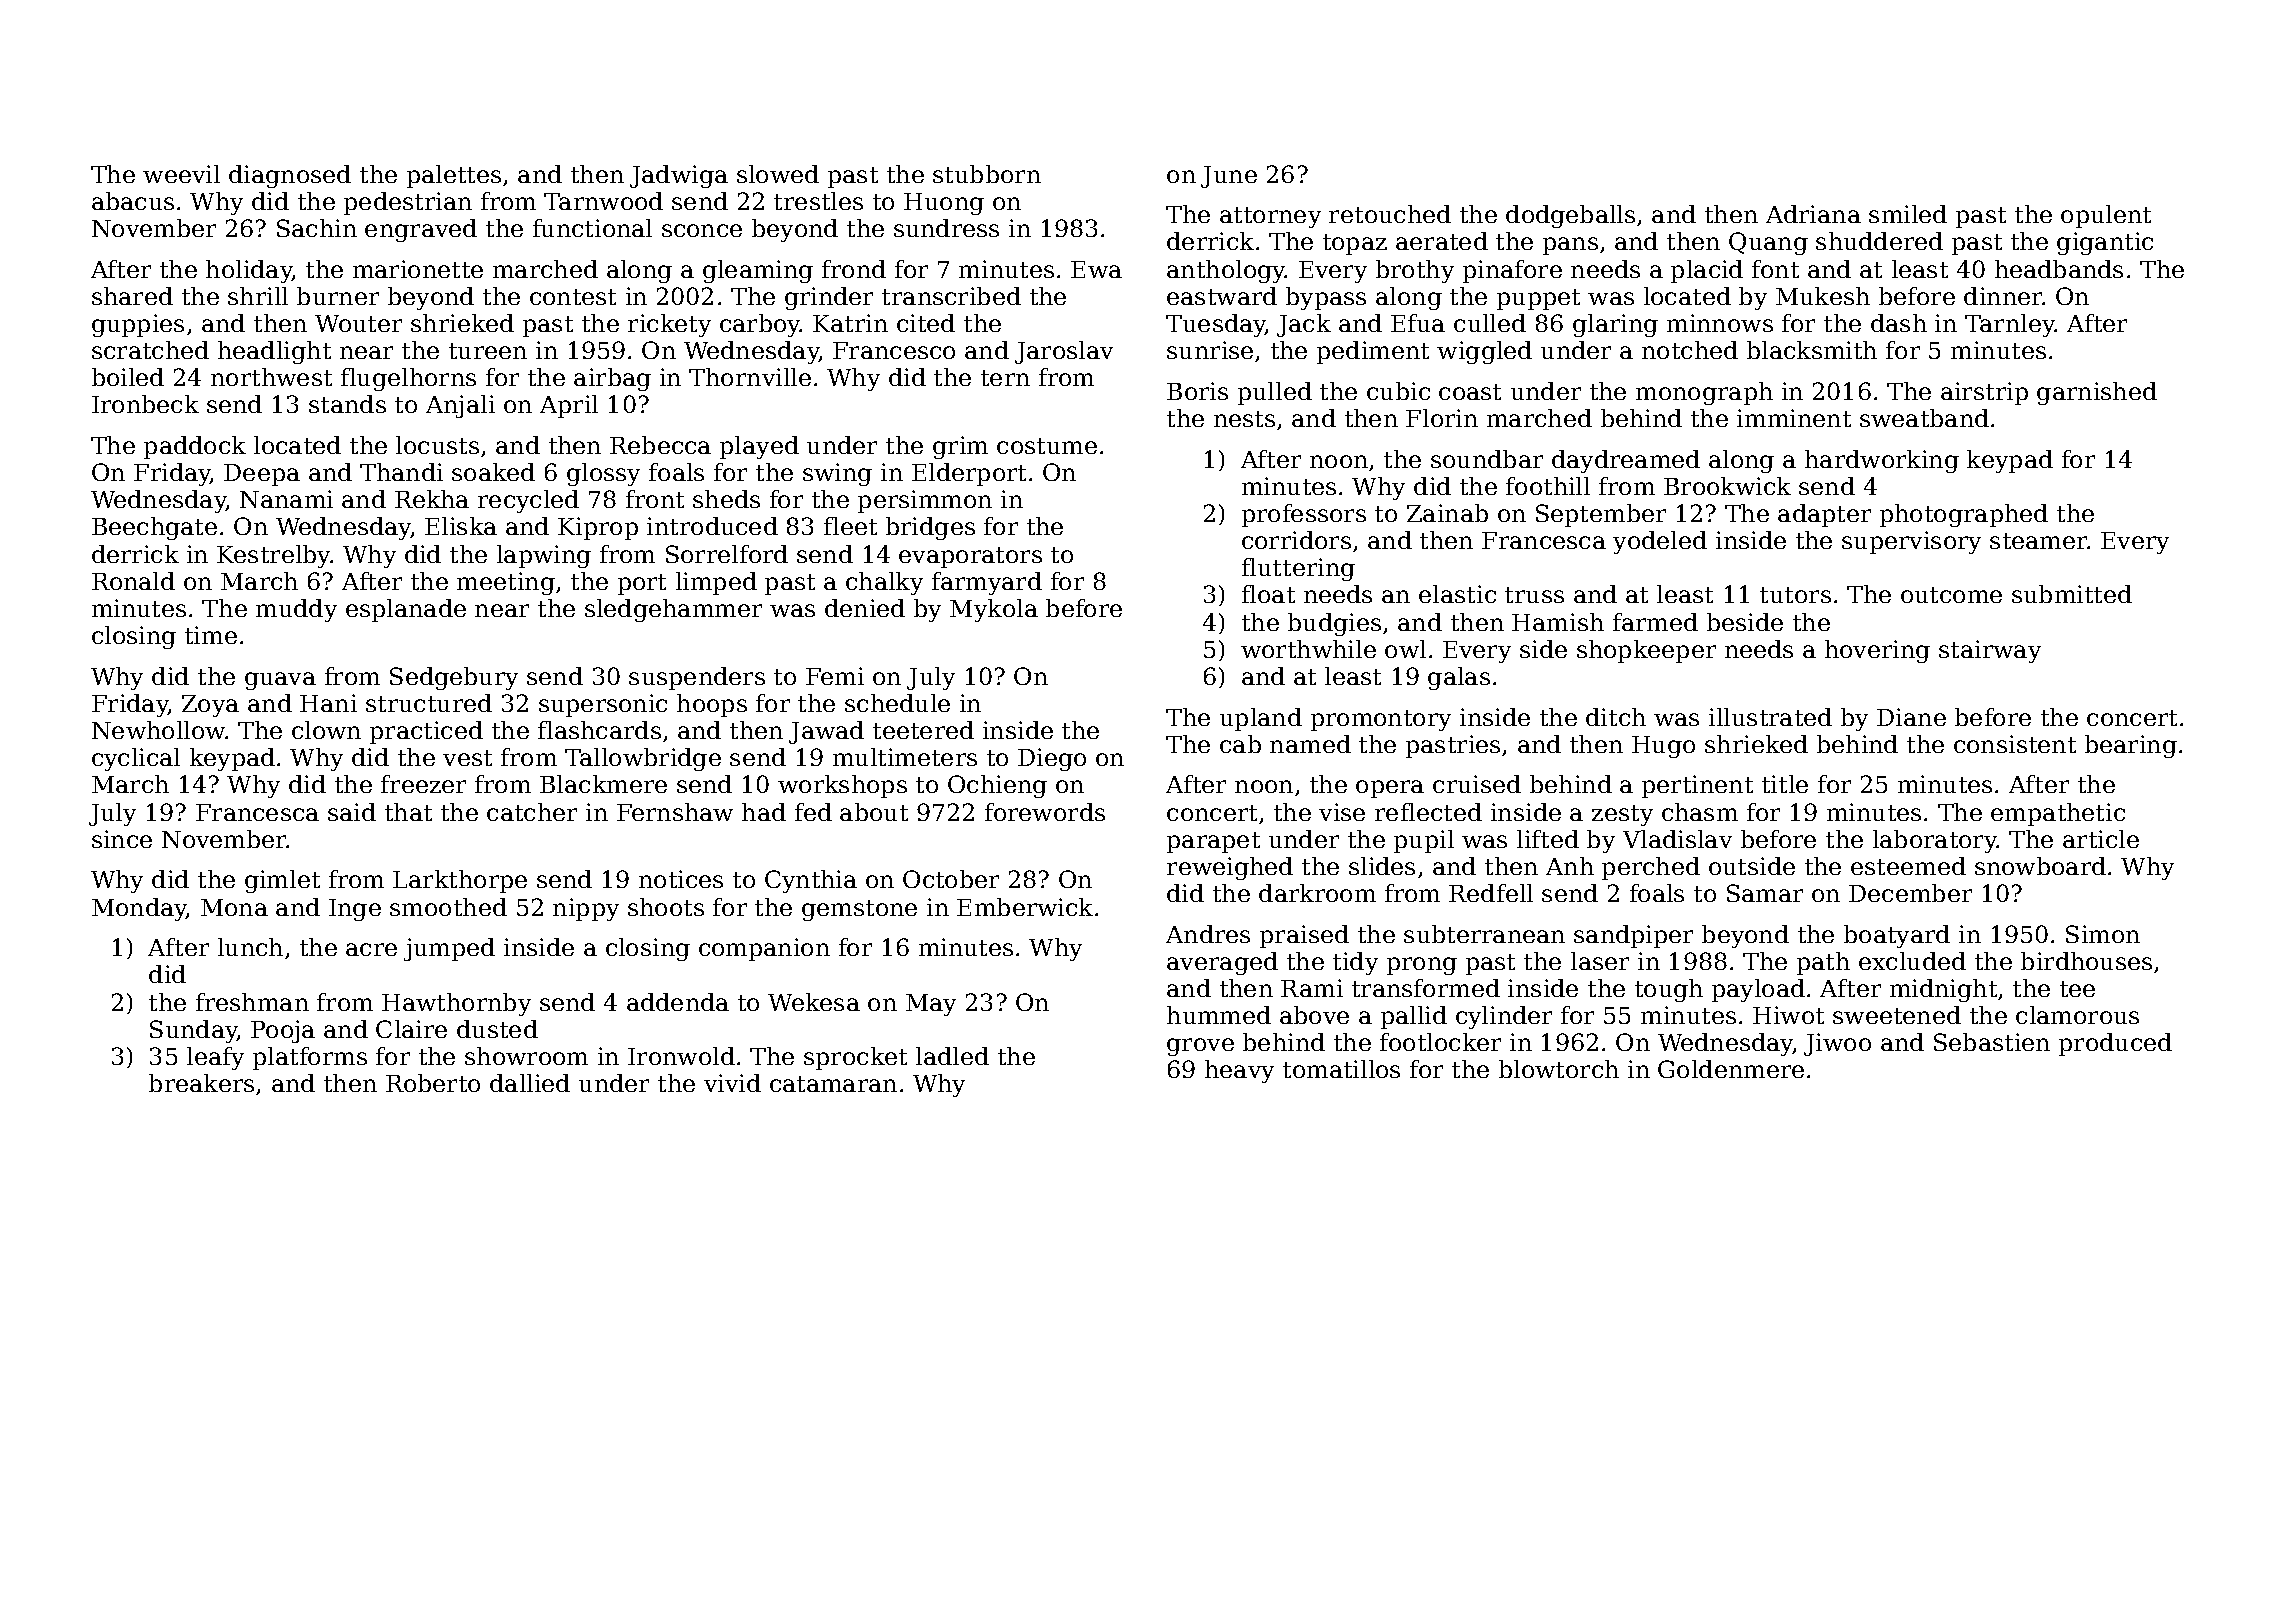 Image resolution: width=2292 pixels, height=1620 pixels. Describe the element at coordinates (987, 174) in the image. I see `stubborn` at that location.
